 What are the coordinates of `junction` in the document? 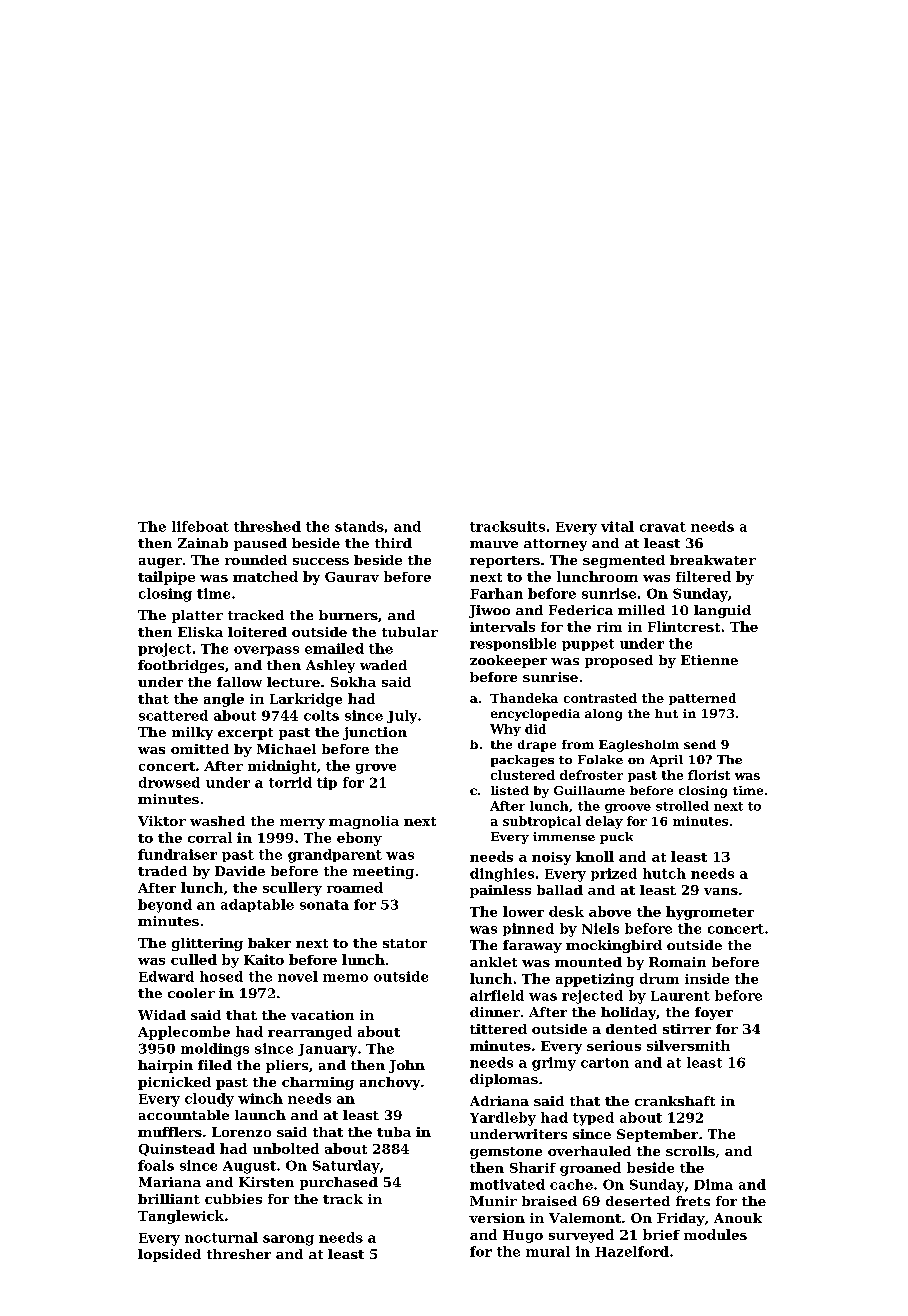 It's located at (375, 733).
